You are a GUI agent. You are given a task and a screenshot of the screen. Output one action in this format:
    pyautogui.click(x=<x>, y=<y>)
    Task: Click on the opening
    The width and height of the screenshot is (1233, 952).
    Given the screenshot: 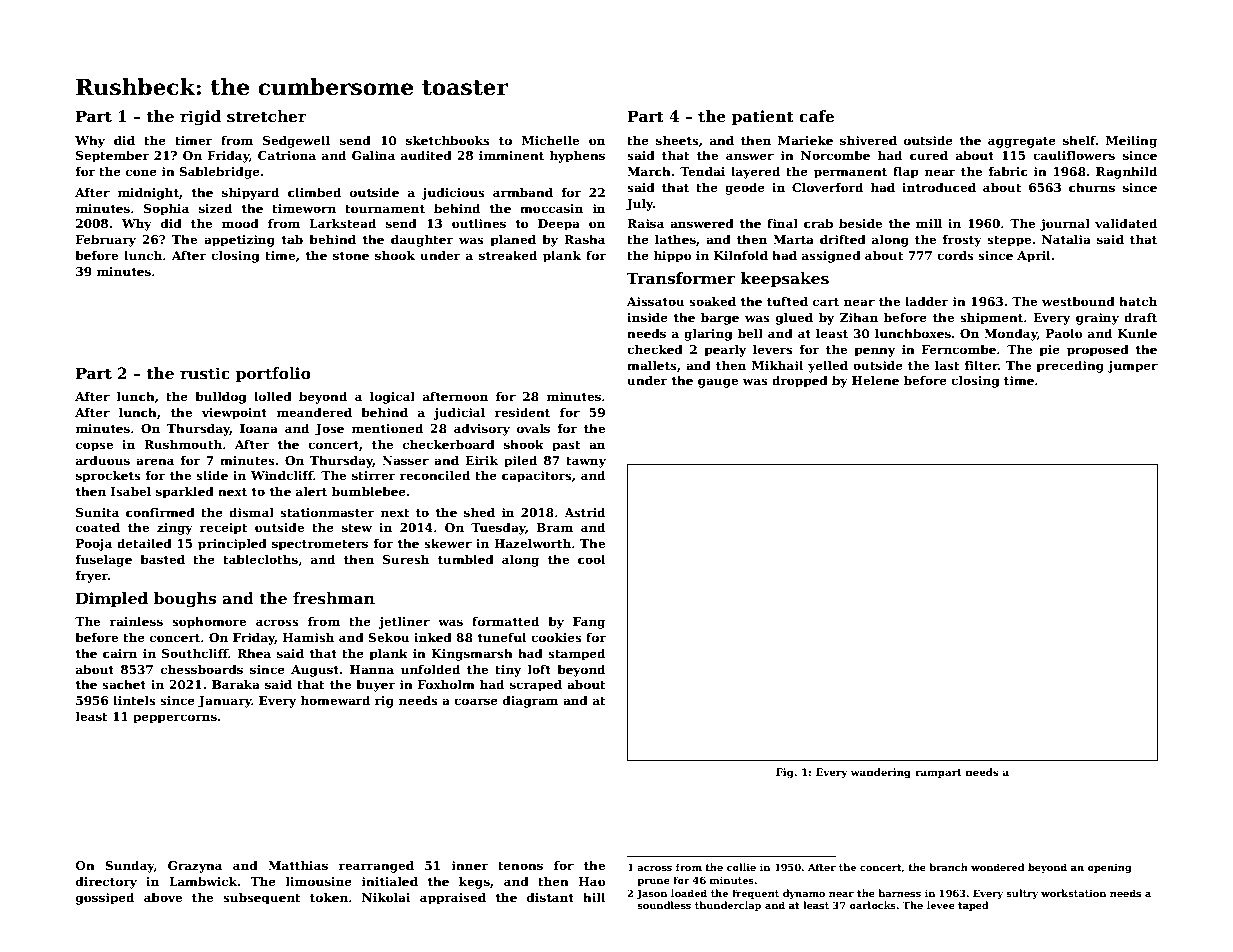 What is the action you would take?
    pyautogui.click(x=1109, y=868)
